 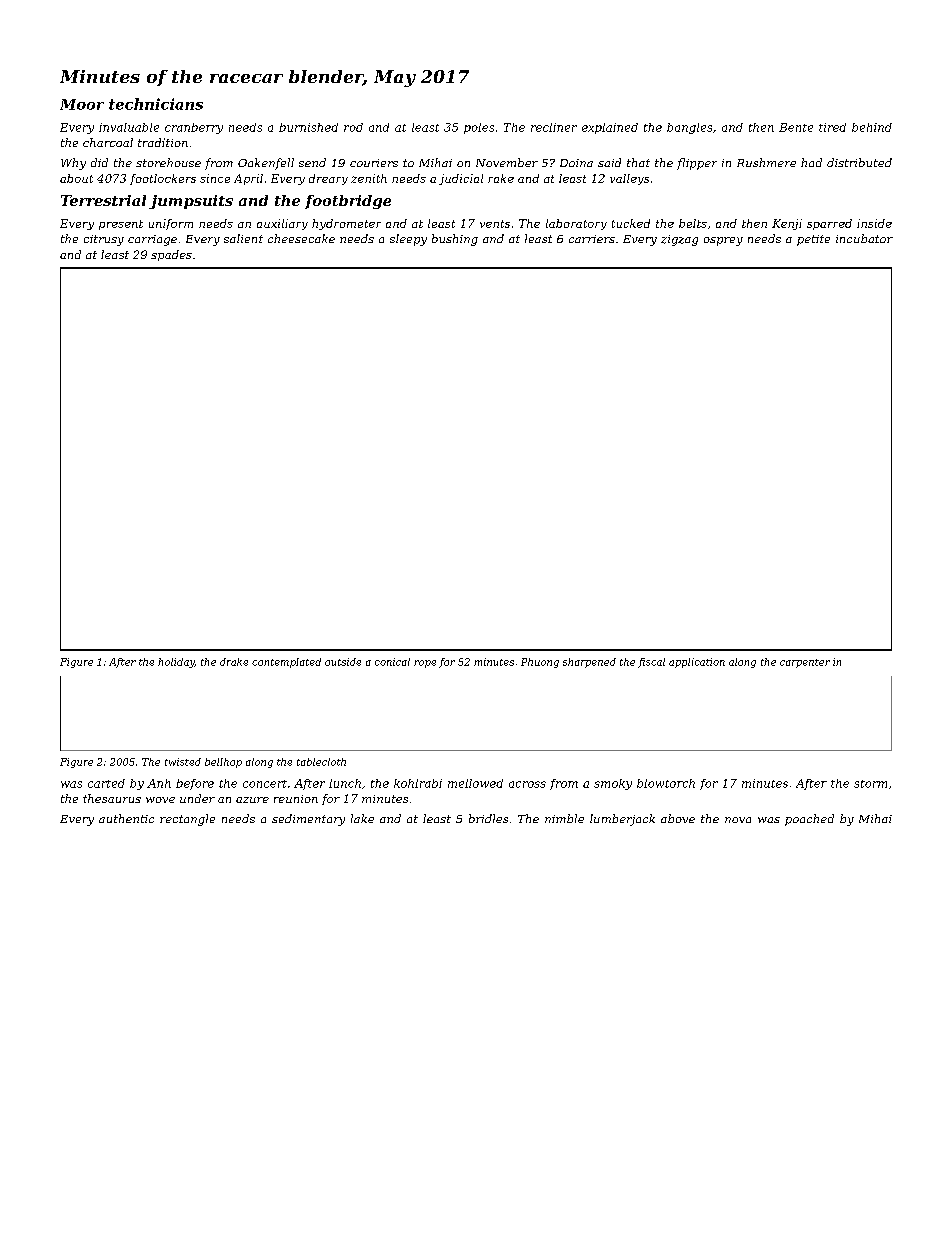 I want to click on conical, so click(x=392, y=662).
